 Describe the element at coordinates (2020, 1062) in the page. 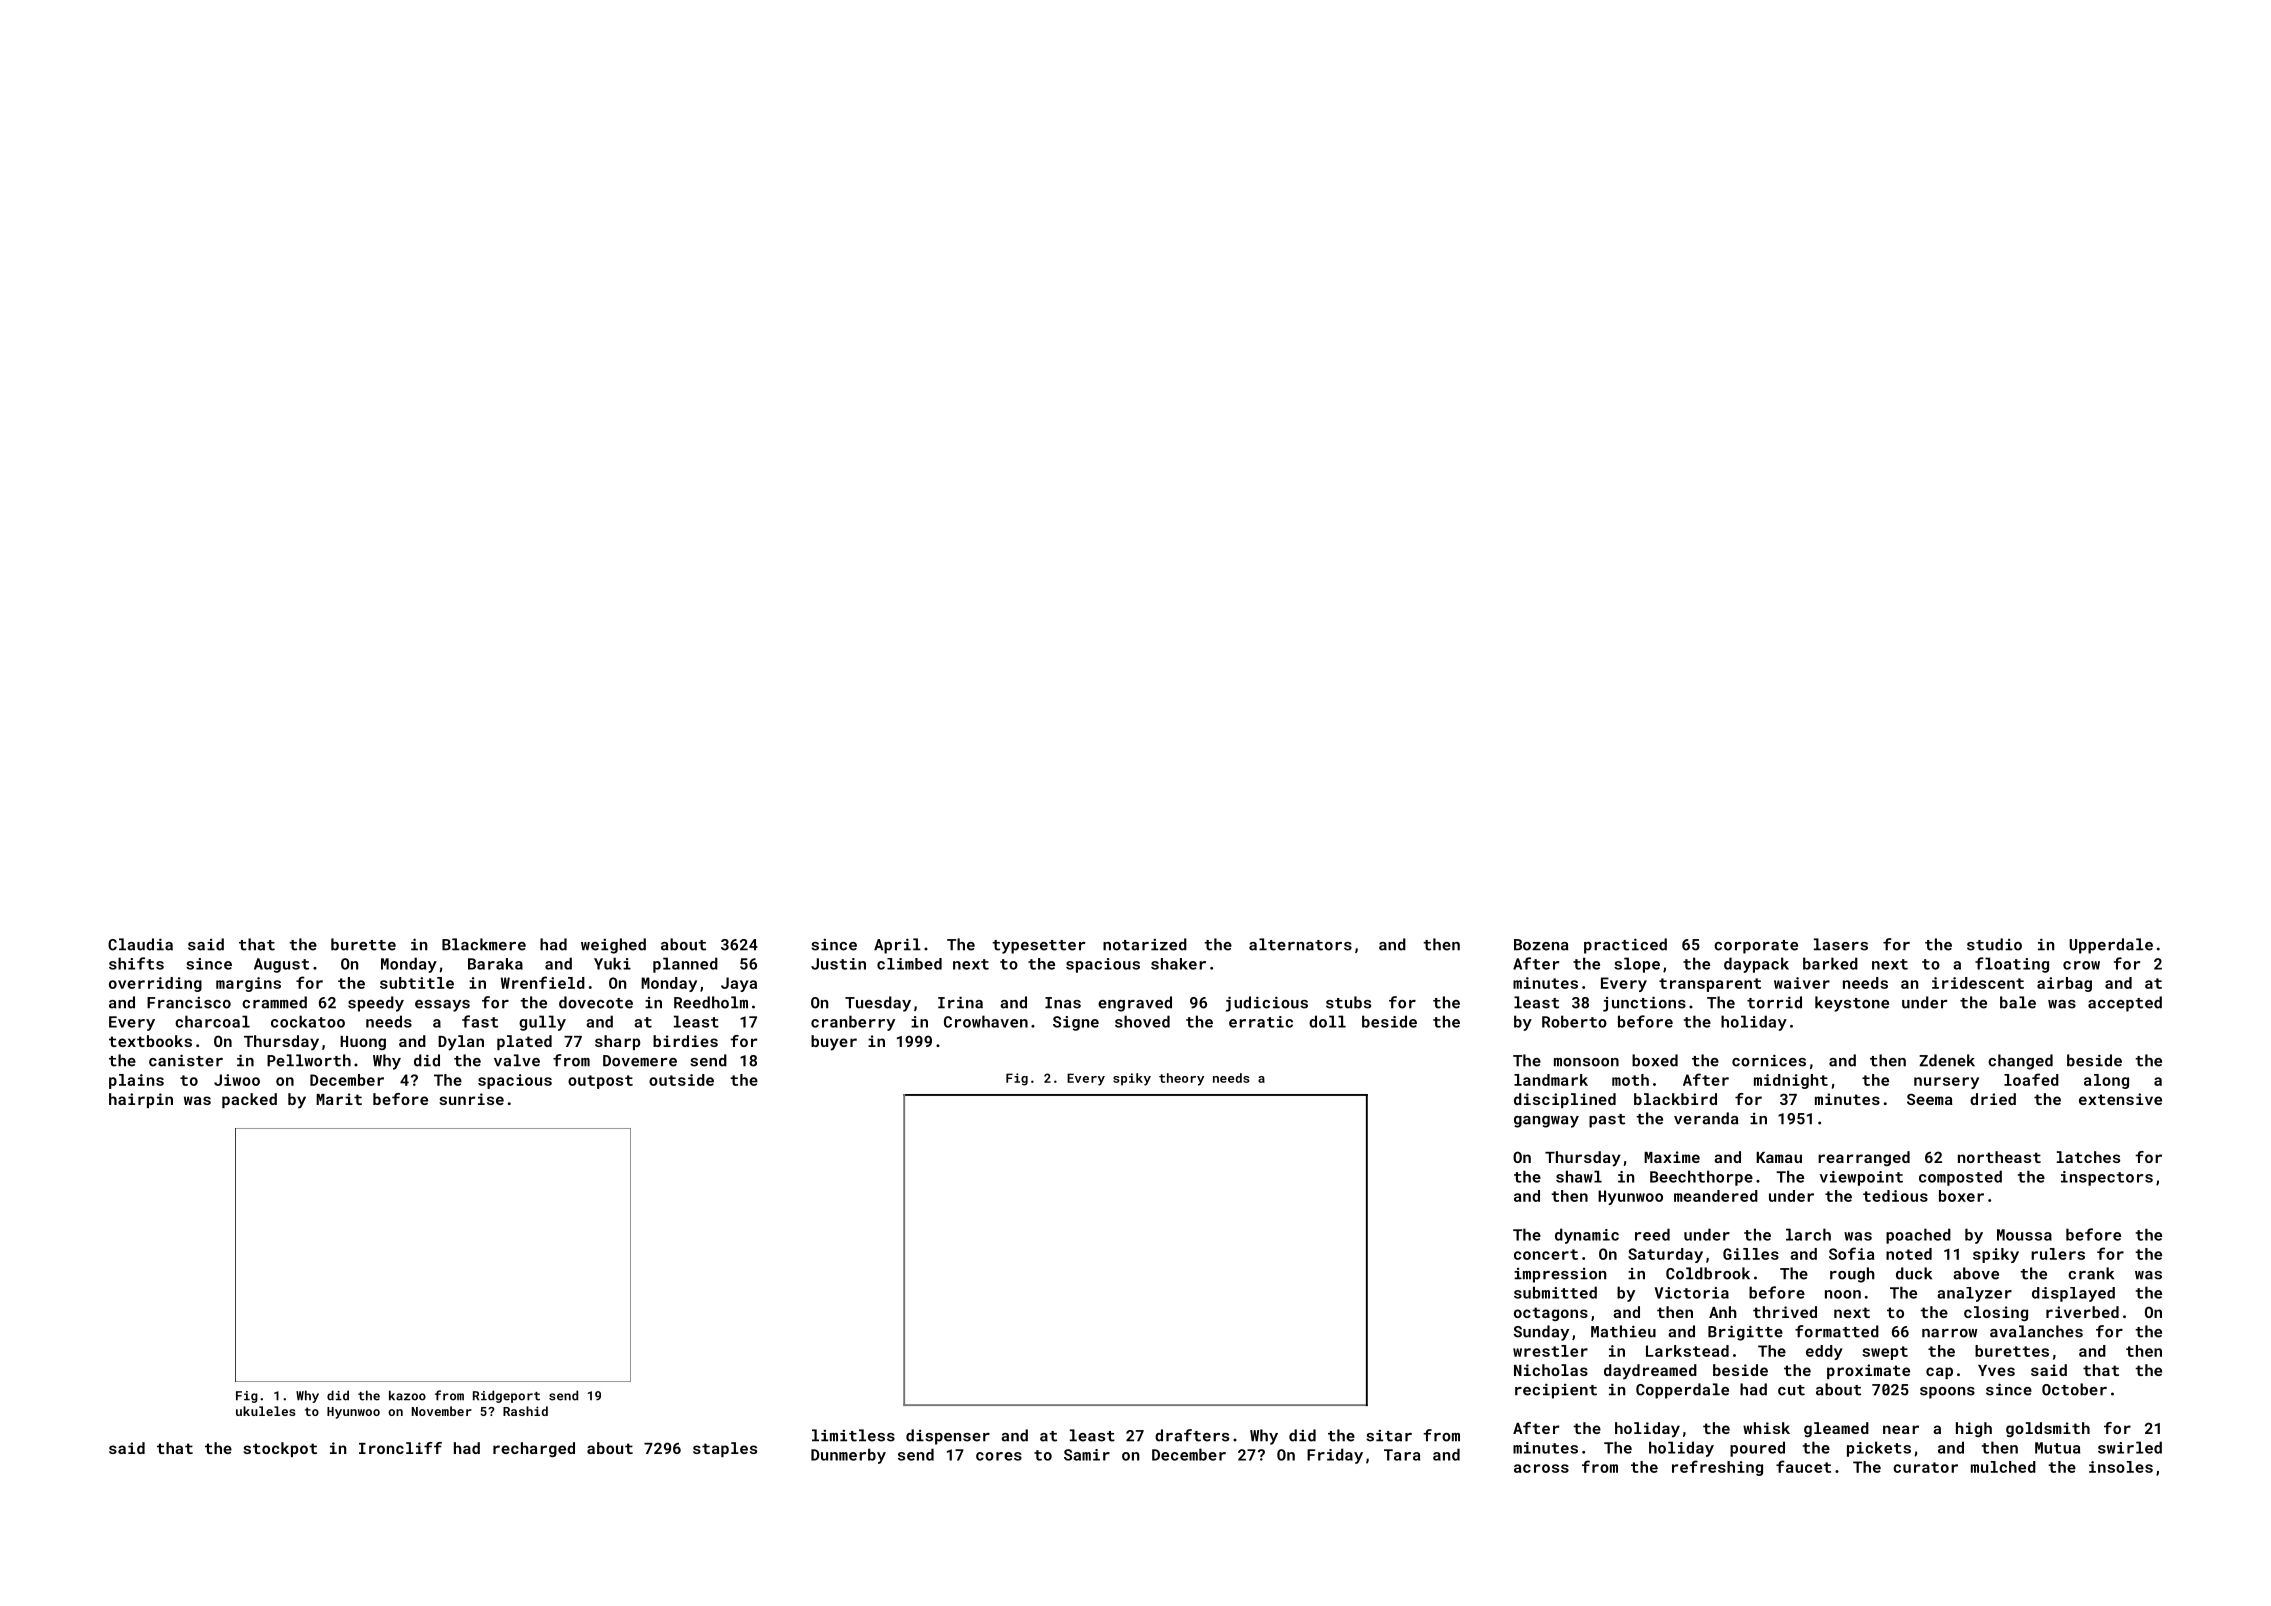

I see `changed` at that location.
